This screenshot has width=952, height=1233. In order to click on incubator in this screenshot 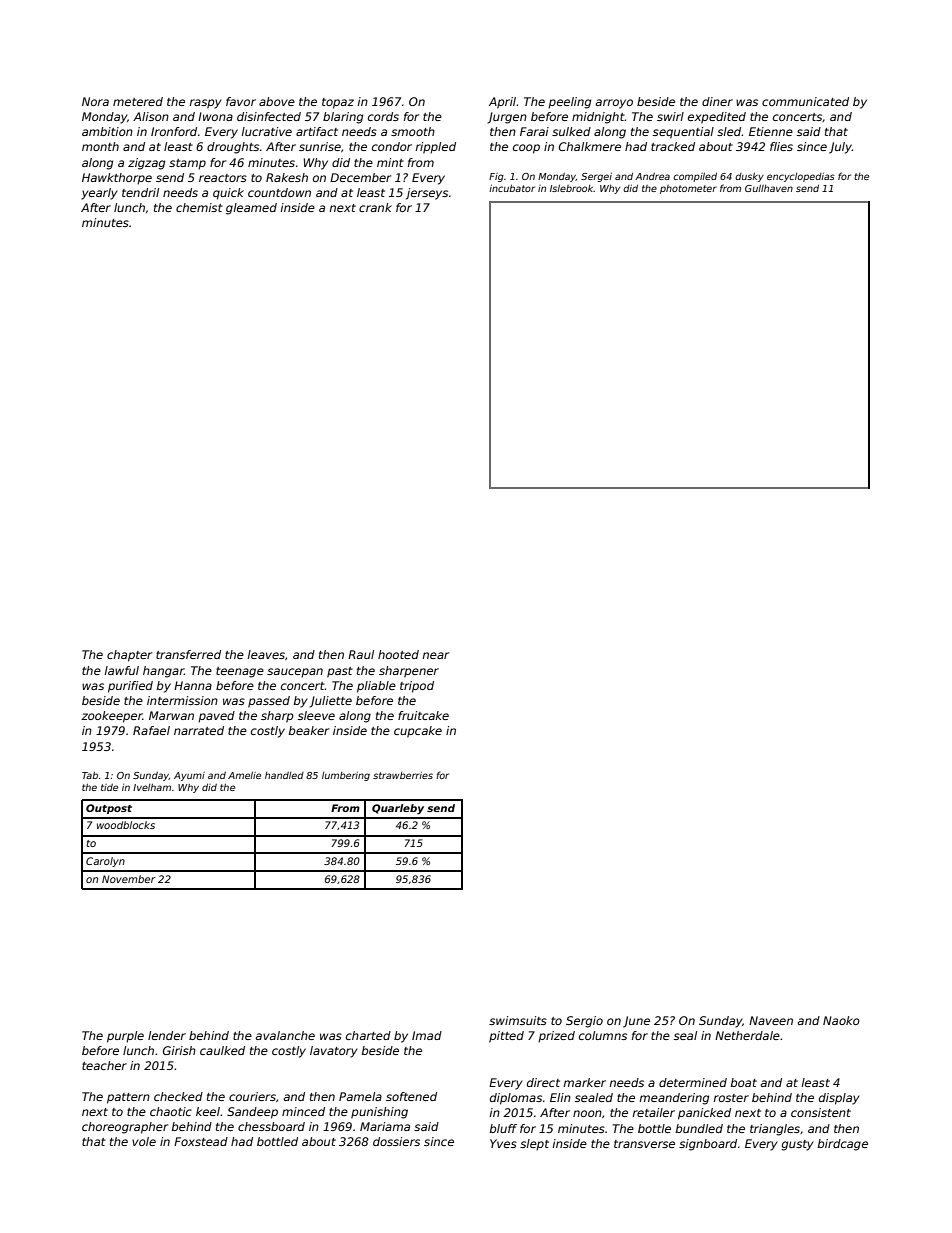, I will do `click(512, 188)`.
